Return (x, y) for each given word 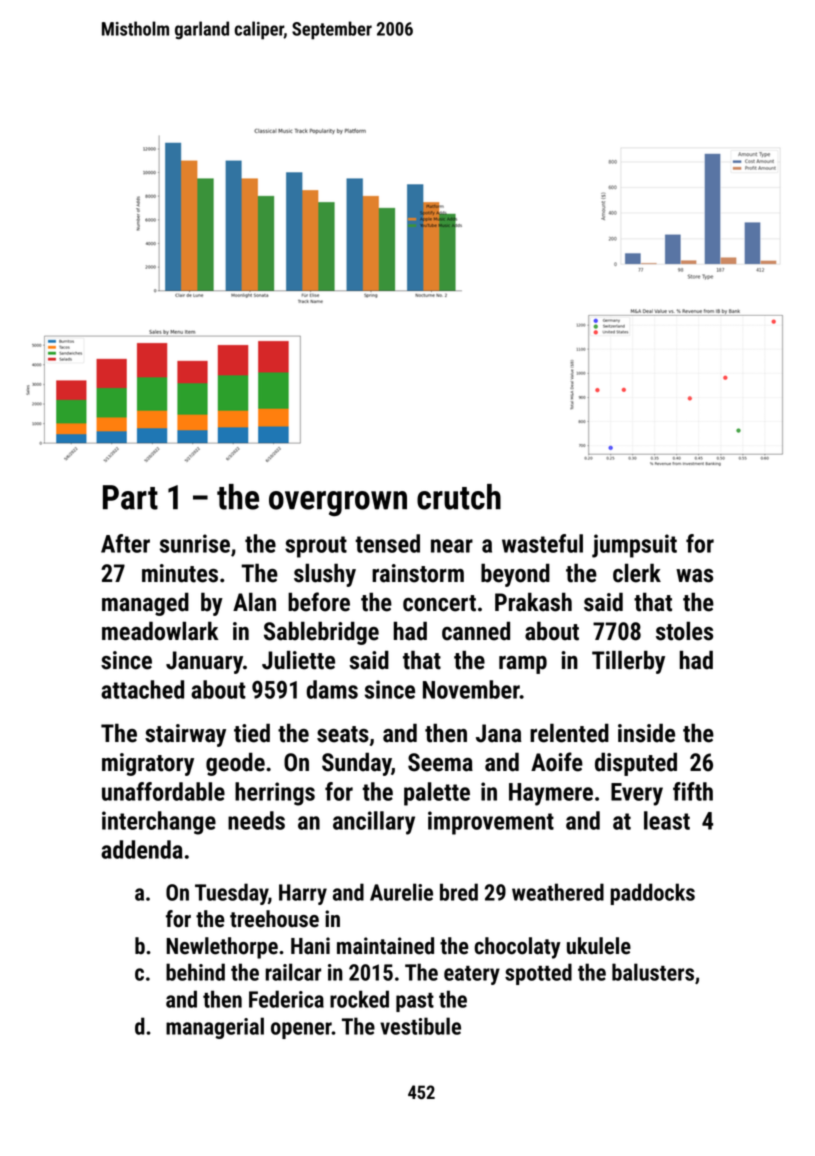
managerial (215, 1028)
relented (569, 733)
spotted (538, 974)
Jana (499, 733)
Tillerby (628, 662)
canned (476, 631)
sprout (316, 547)
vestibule (420, 1026)
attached (142, 689)
